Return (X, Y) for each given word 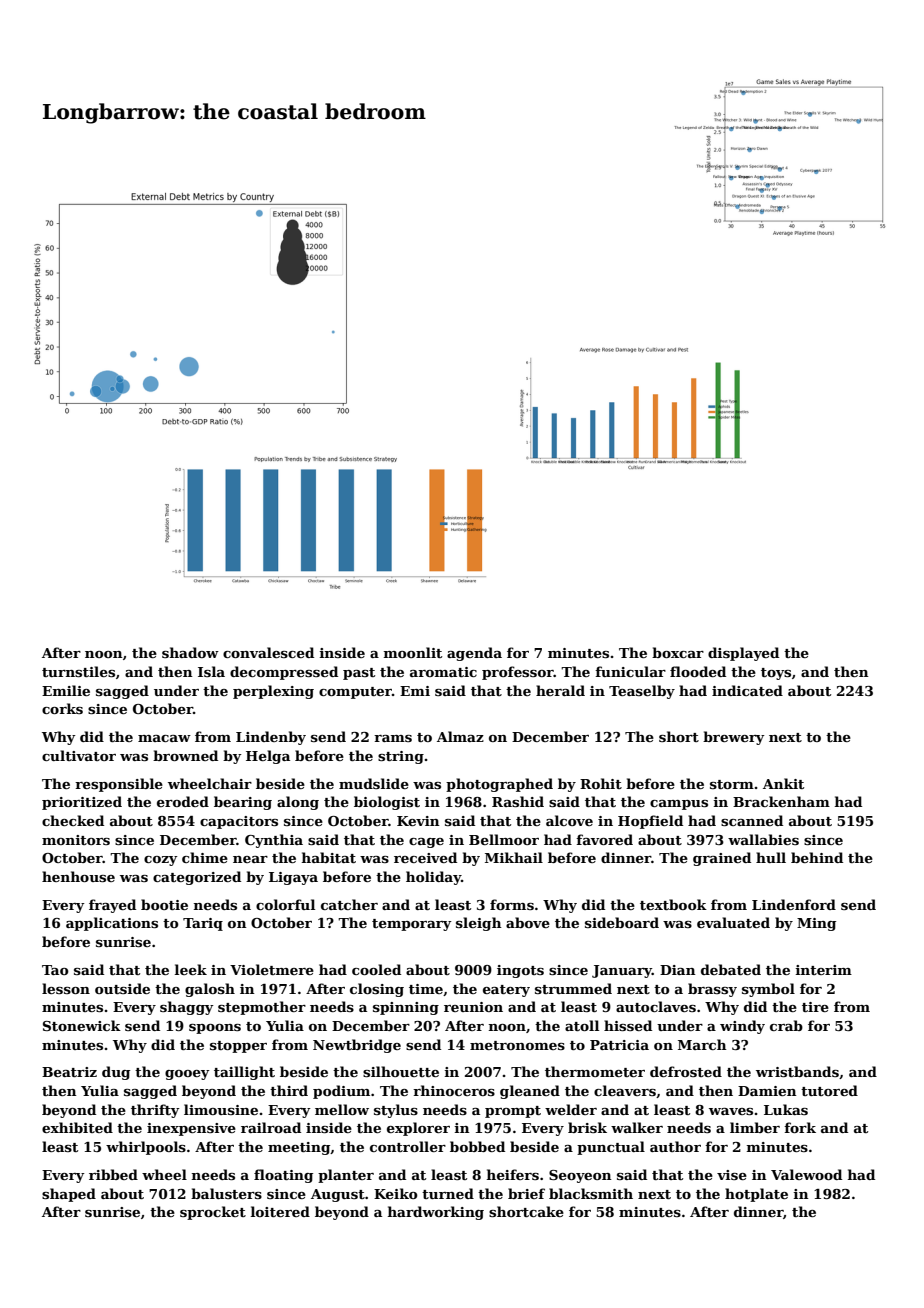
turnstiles (78, 671)
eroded (183, 801)
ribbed (113, 1174)
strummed (573, 988)
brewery (734, 738)
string (401, 757)
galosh (210, 990)
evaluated (733, 922)
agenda (474, 654)
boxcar (678, 652)
